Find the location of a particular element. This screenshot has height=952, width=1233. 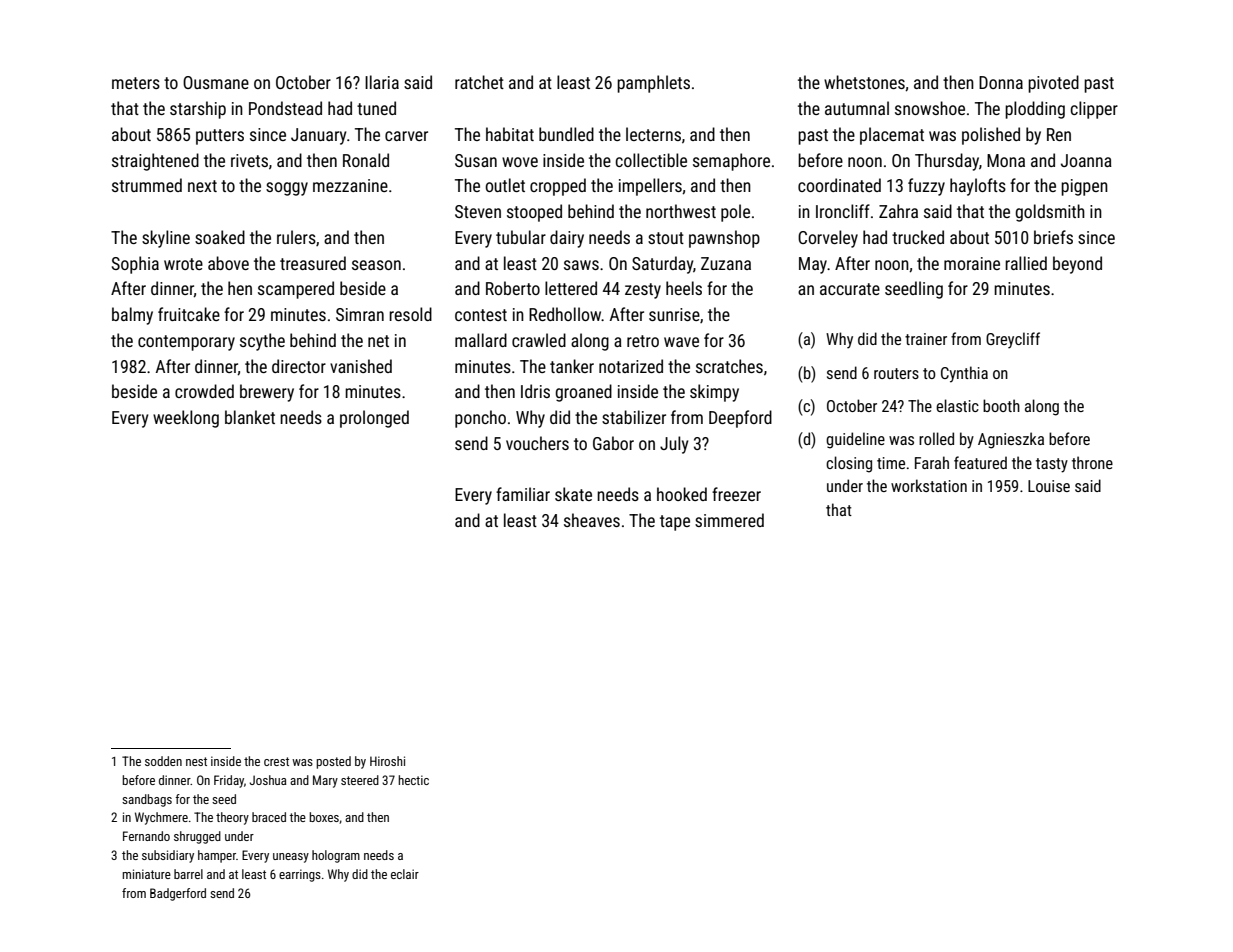

simmered is located at coordinates (729, 520).
